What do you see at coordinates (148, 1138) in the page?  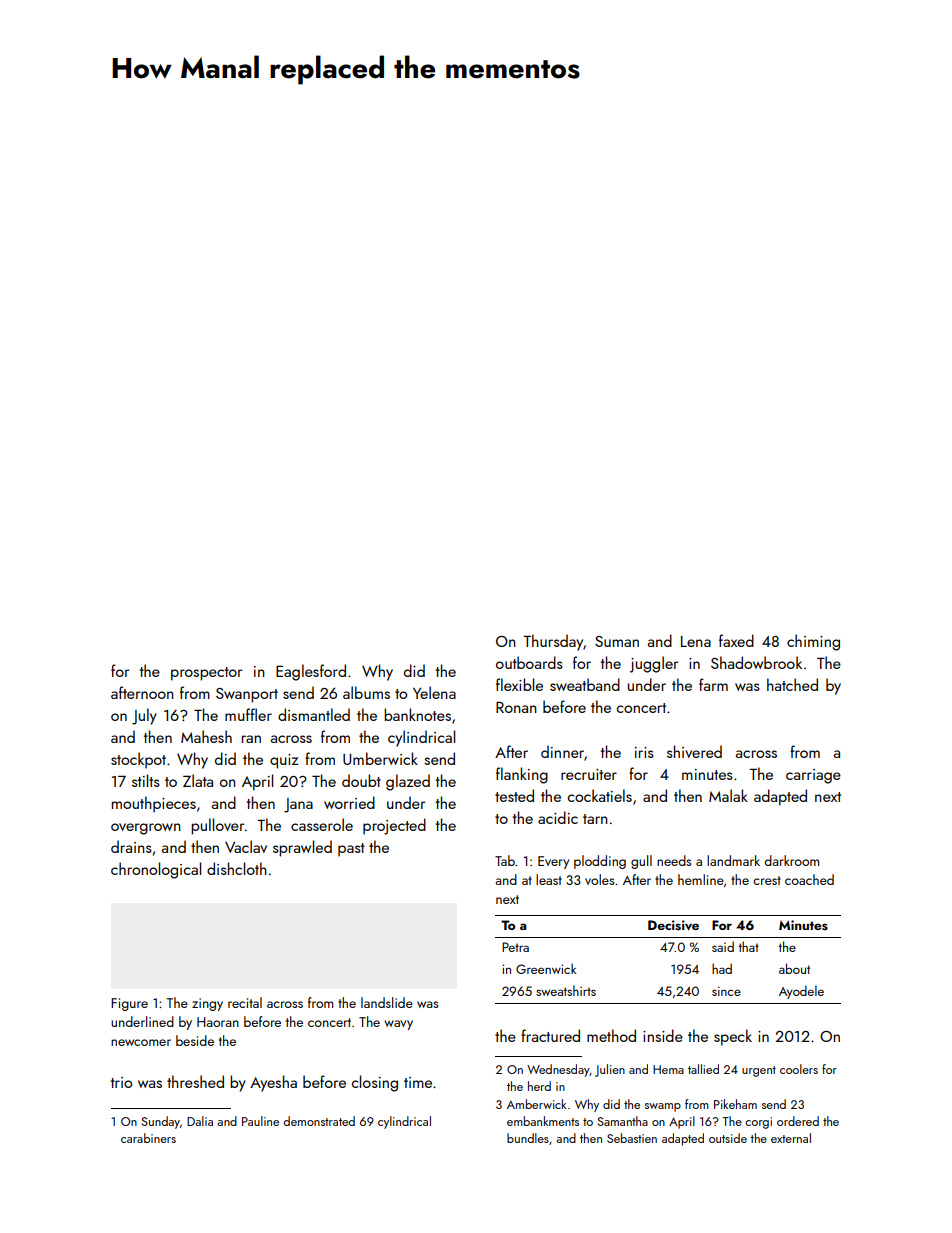 I see `carabiners` at bounding box center [148, 1138].
